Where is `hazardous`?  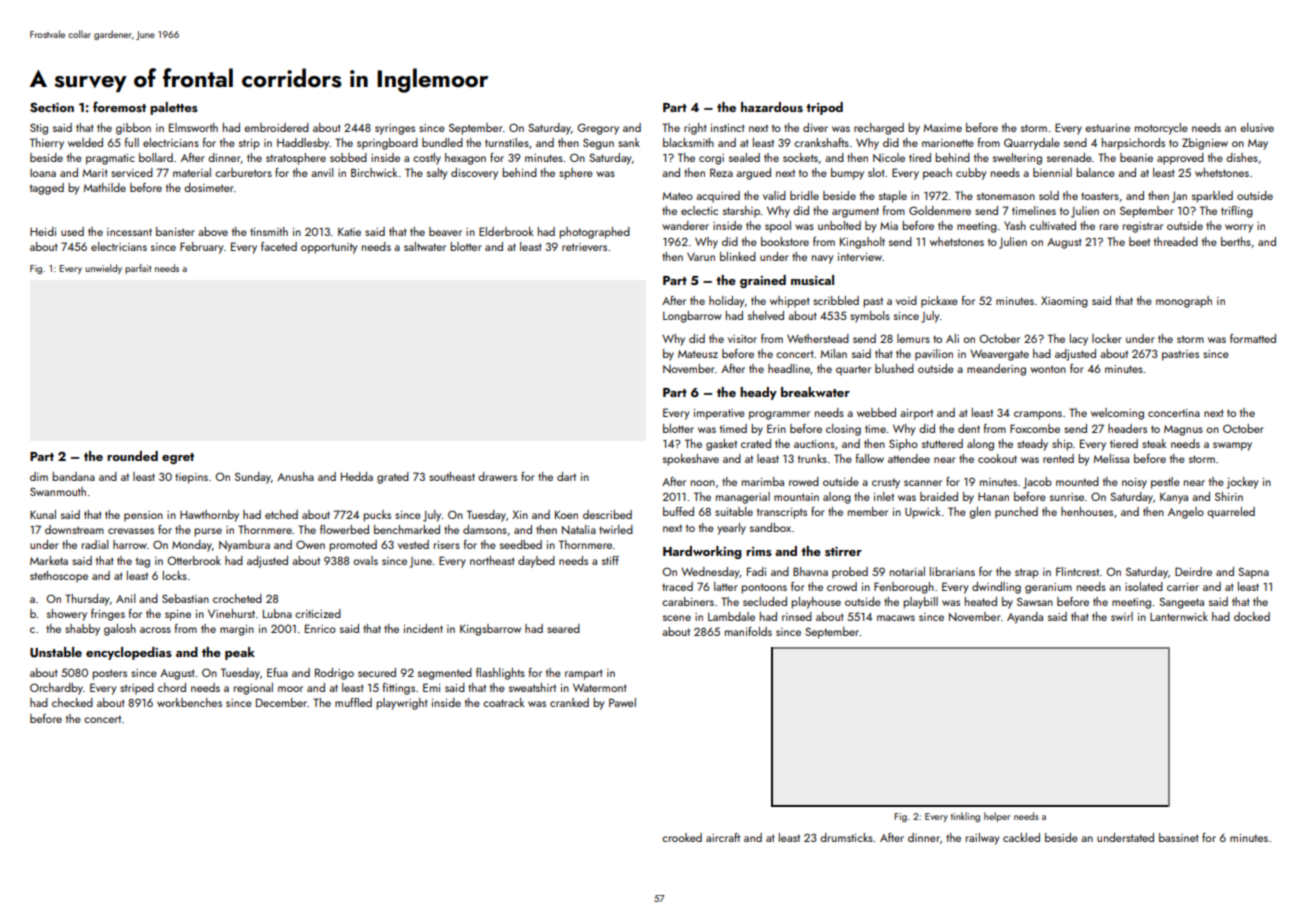
hazardous is located at coordinates (772, 107).
